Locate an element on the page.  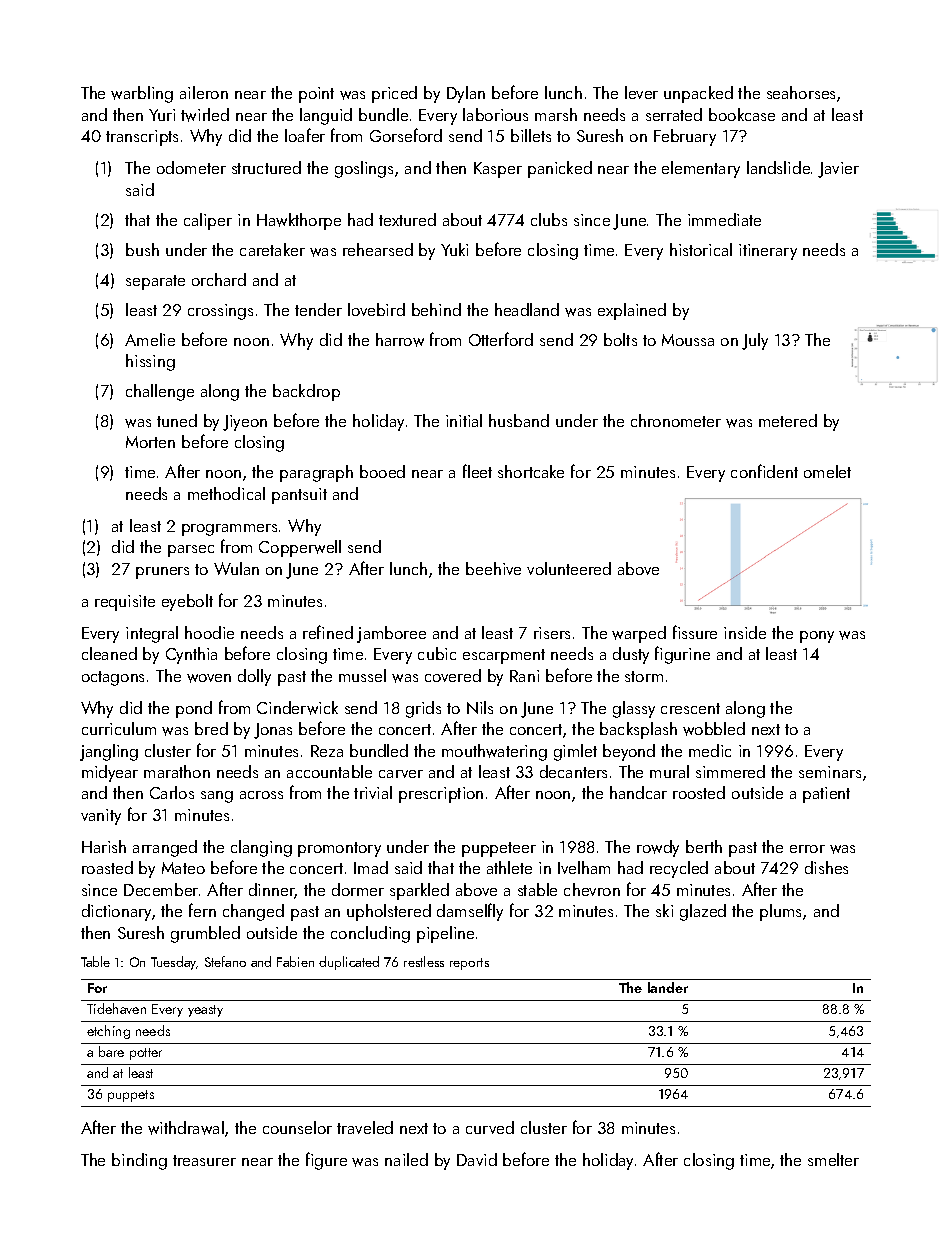
Cynthia is located at coordinates (191, 655).
